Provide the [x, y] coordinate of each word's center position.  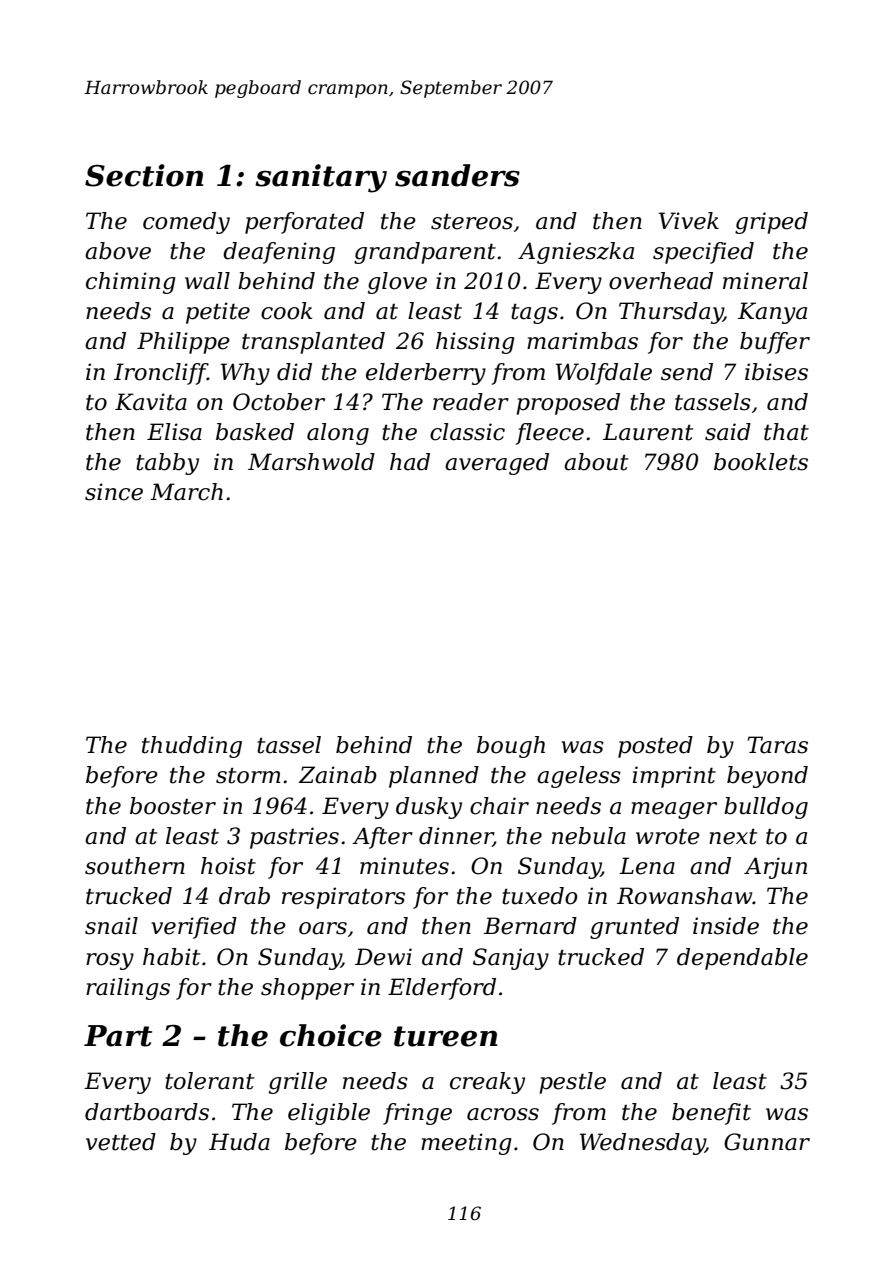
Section [144, 175]
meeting [466, 1144]
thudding [192, 747]
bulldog [766, 808]
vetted [121, 1142]
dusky [429, 808]
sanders [457, 175]
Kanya [772, 313]
